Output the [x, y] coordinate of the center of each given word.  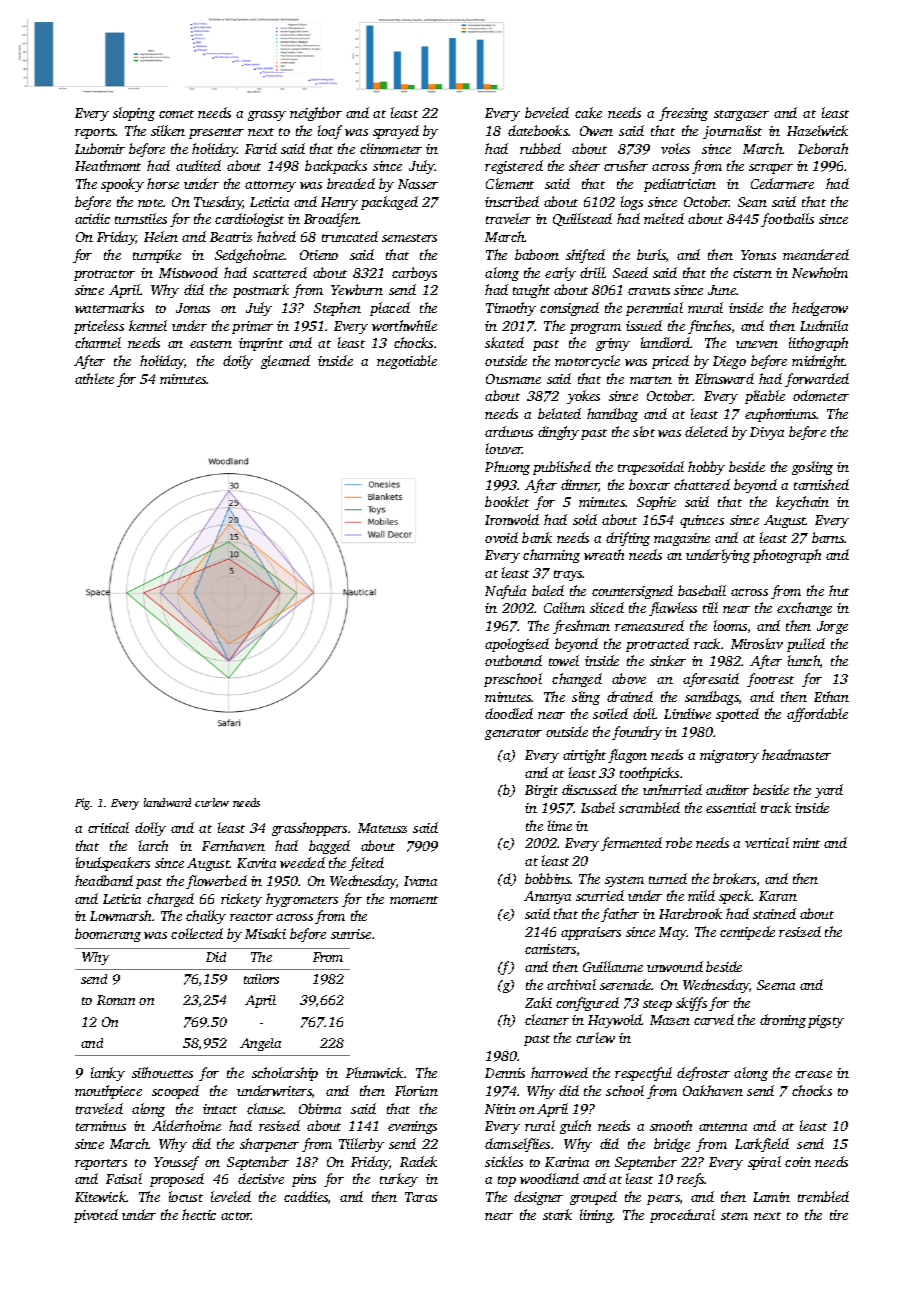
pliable [765, 397]
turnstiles [141, 218]
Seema [776, 985]
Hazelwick [817, 130]
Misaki [265, 933]
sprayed [396, 132]
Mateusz [382, 828]
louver [504, 448]
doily [238, 362]
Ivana [420, 881]
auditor [727, 789]
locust [186, 1196]
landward [167, 802]
